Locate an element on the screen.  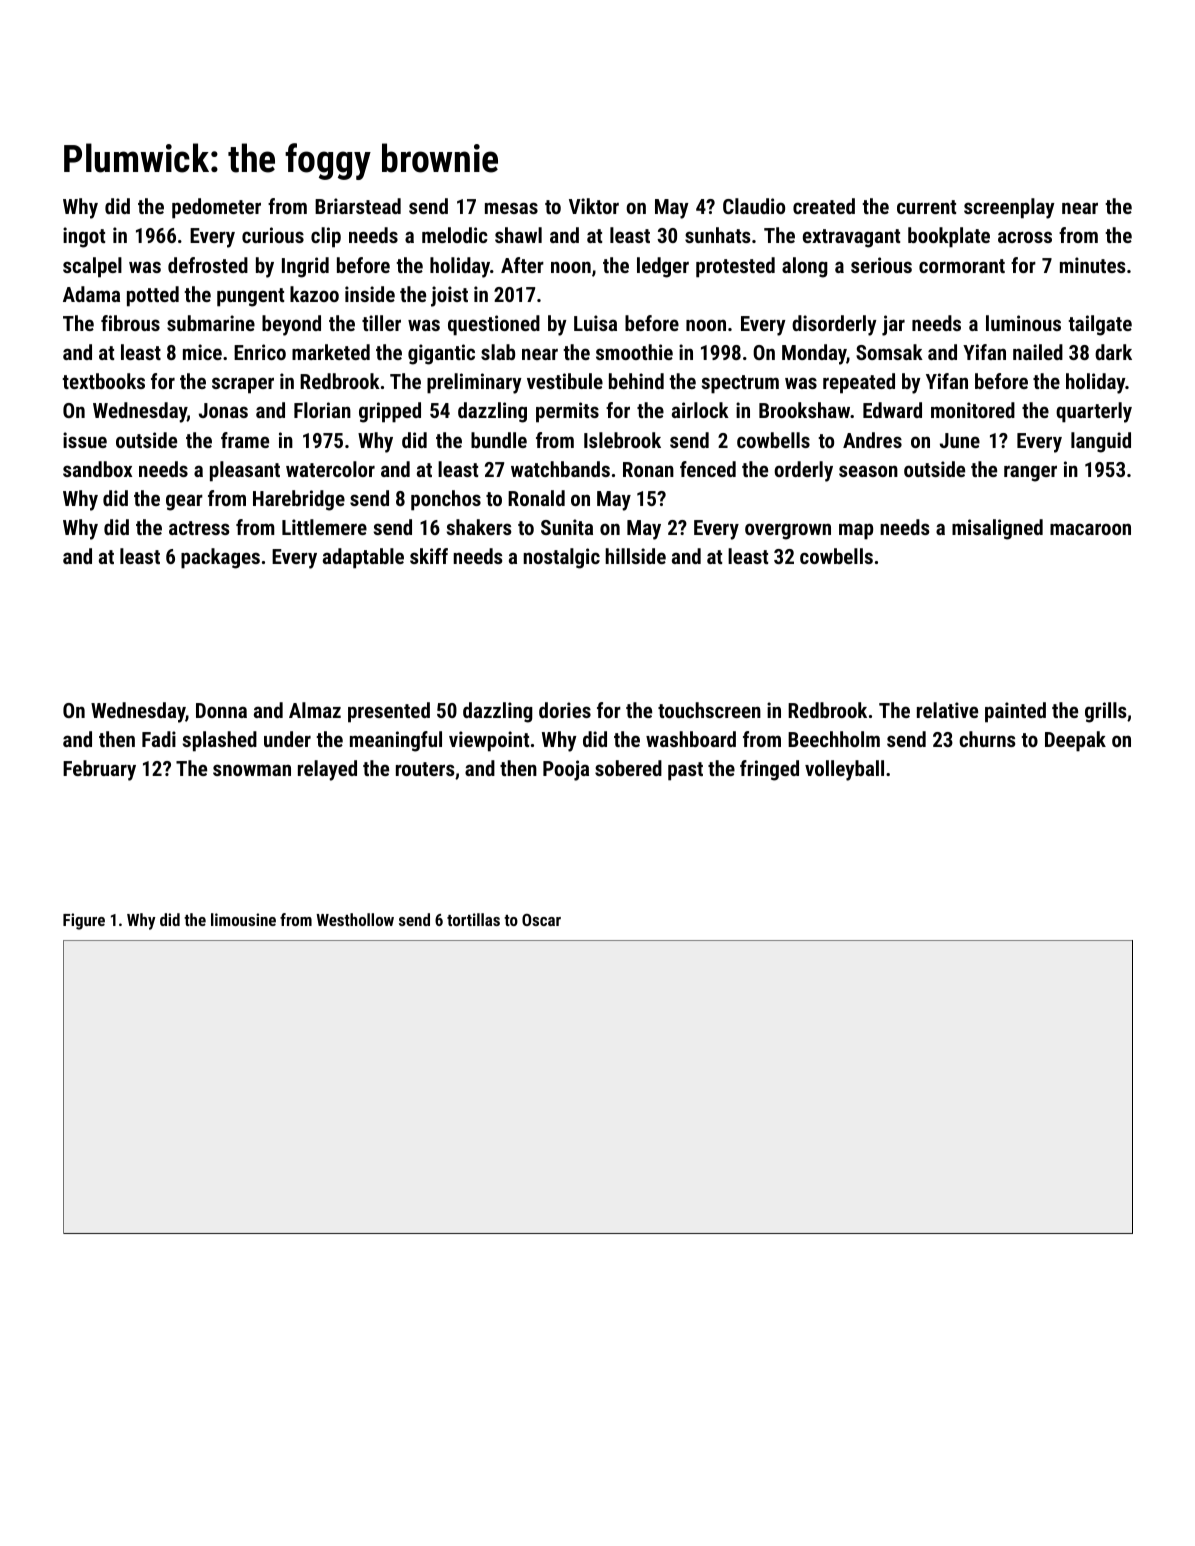
Brookshaw is located at coordinates (804, 410).
